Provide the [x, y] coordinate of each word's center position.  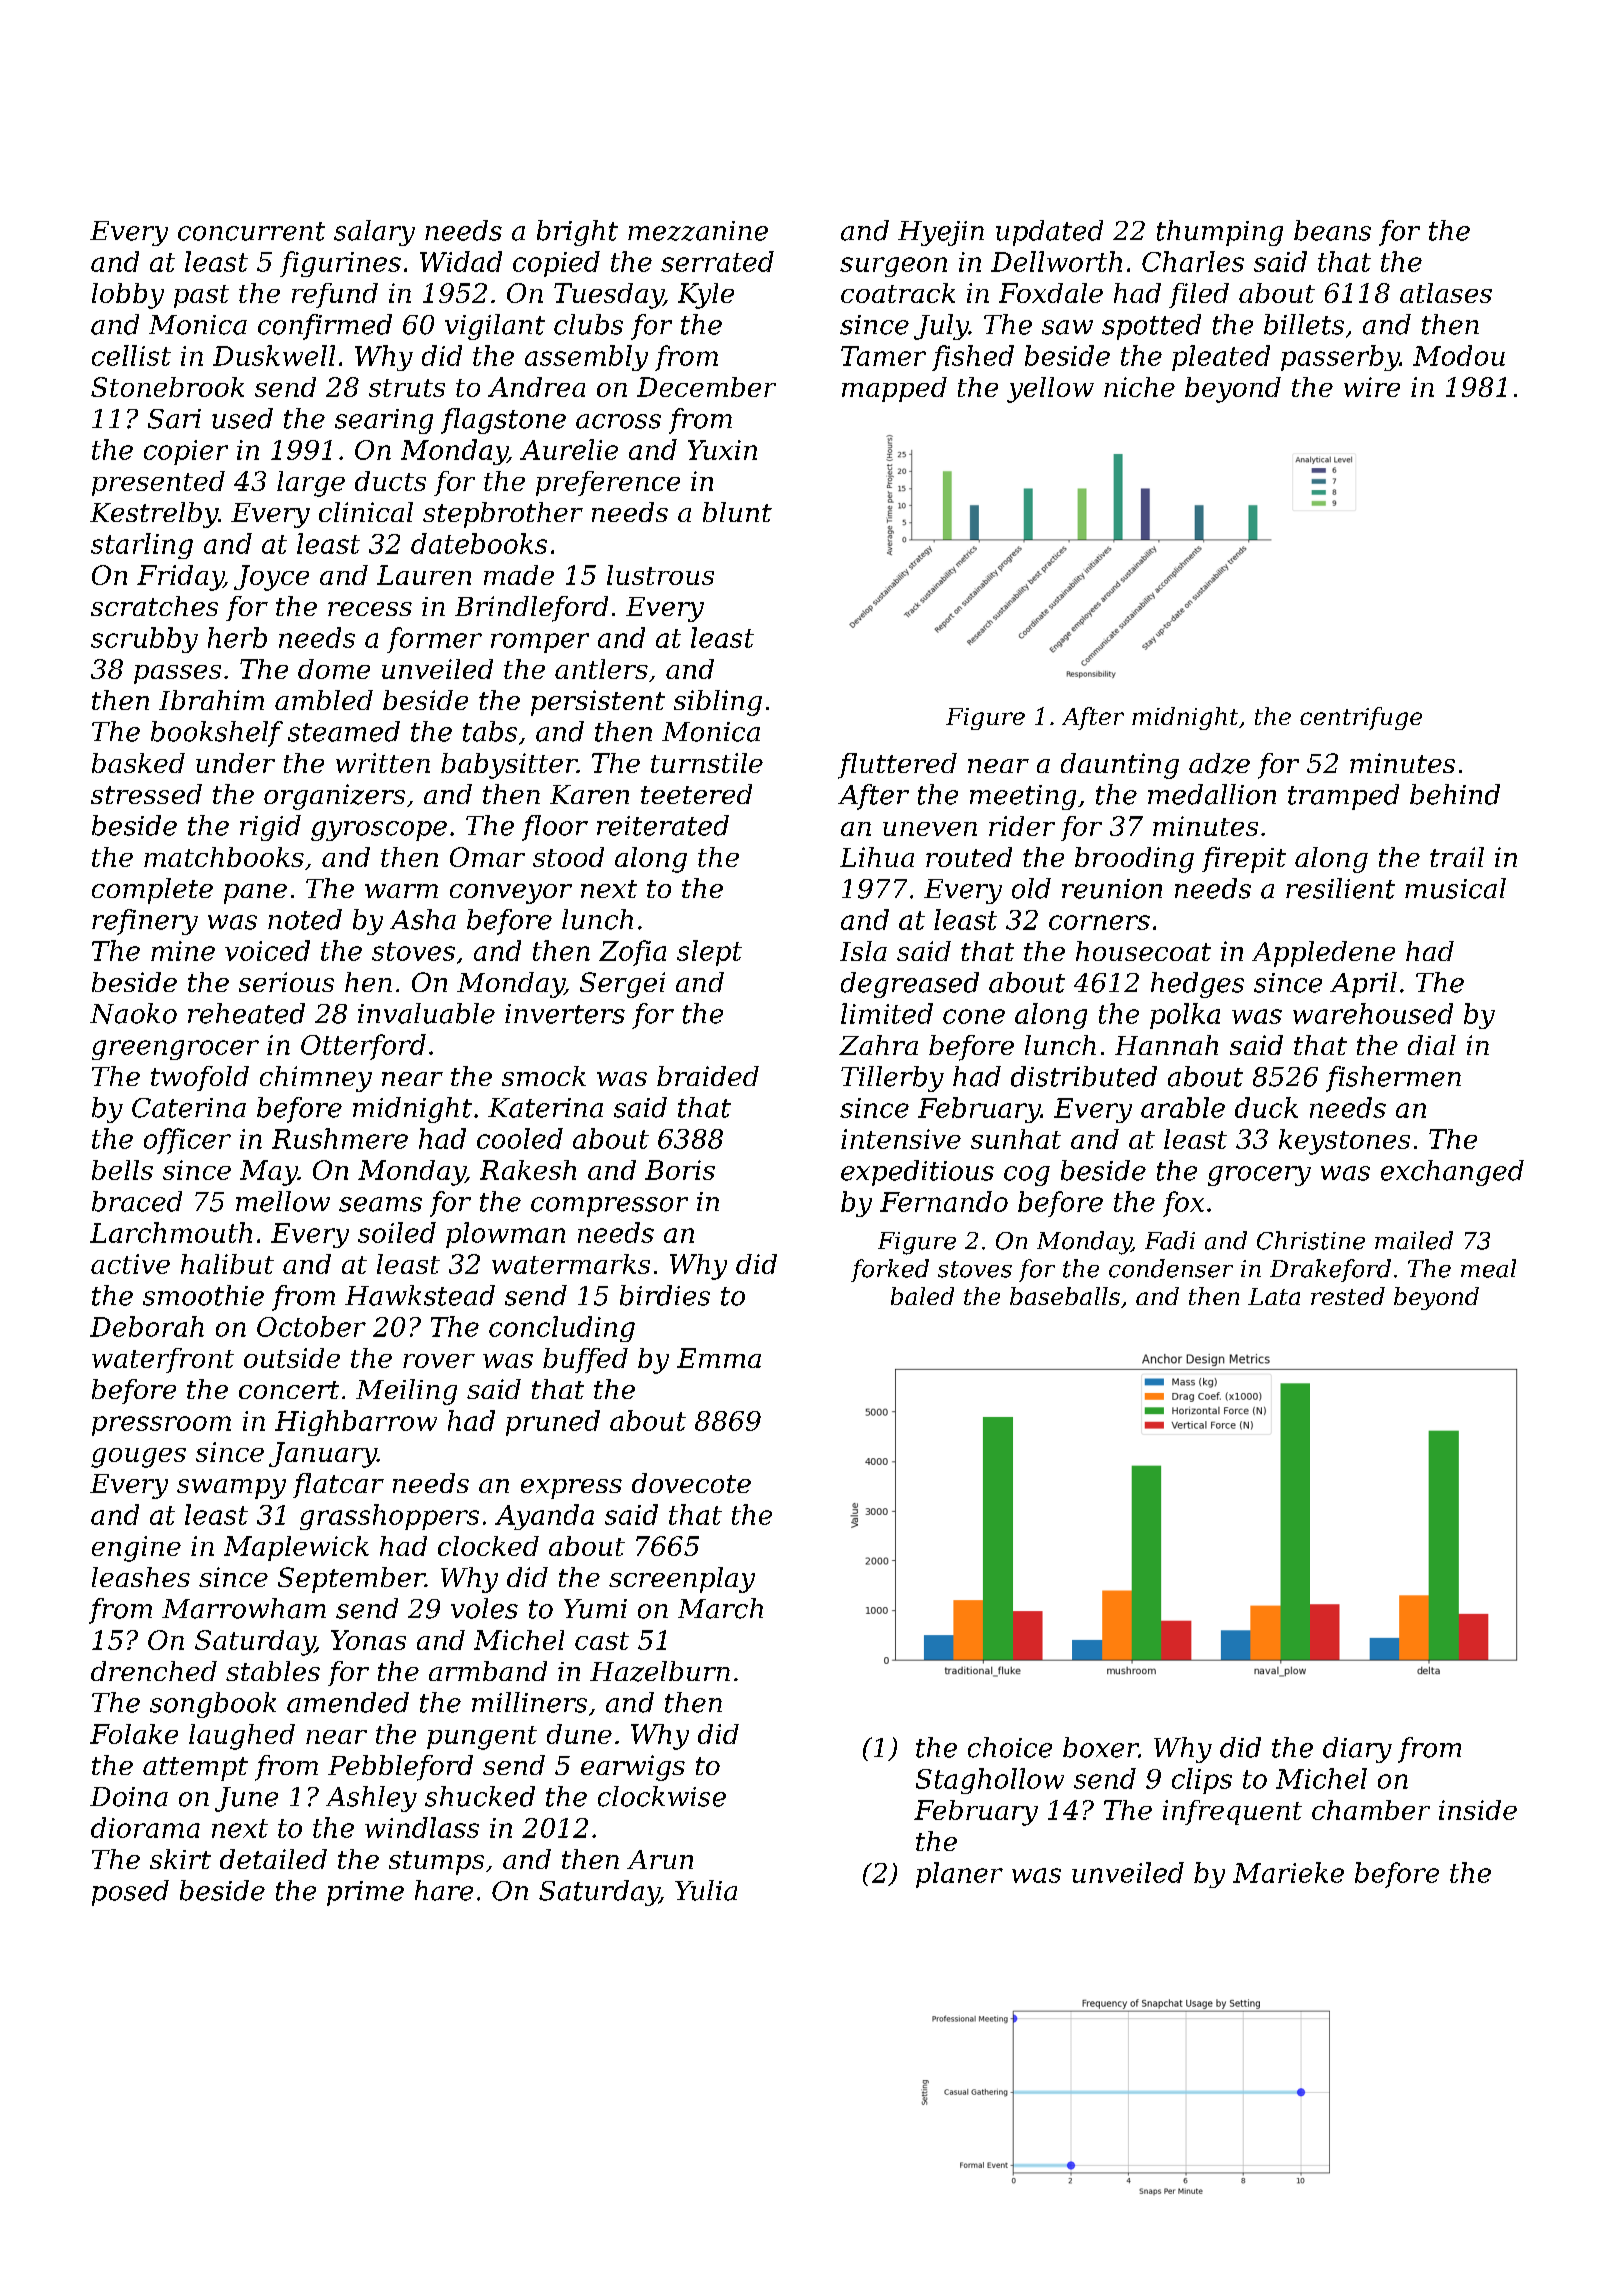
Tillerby [892, 1079]
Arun [660, 1859]
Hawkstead [420, 1295]
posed [130, 1893]
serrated [717, 261]
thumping [1220, 233]
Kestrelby [154, 515]
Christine [1311, 1240]
